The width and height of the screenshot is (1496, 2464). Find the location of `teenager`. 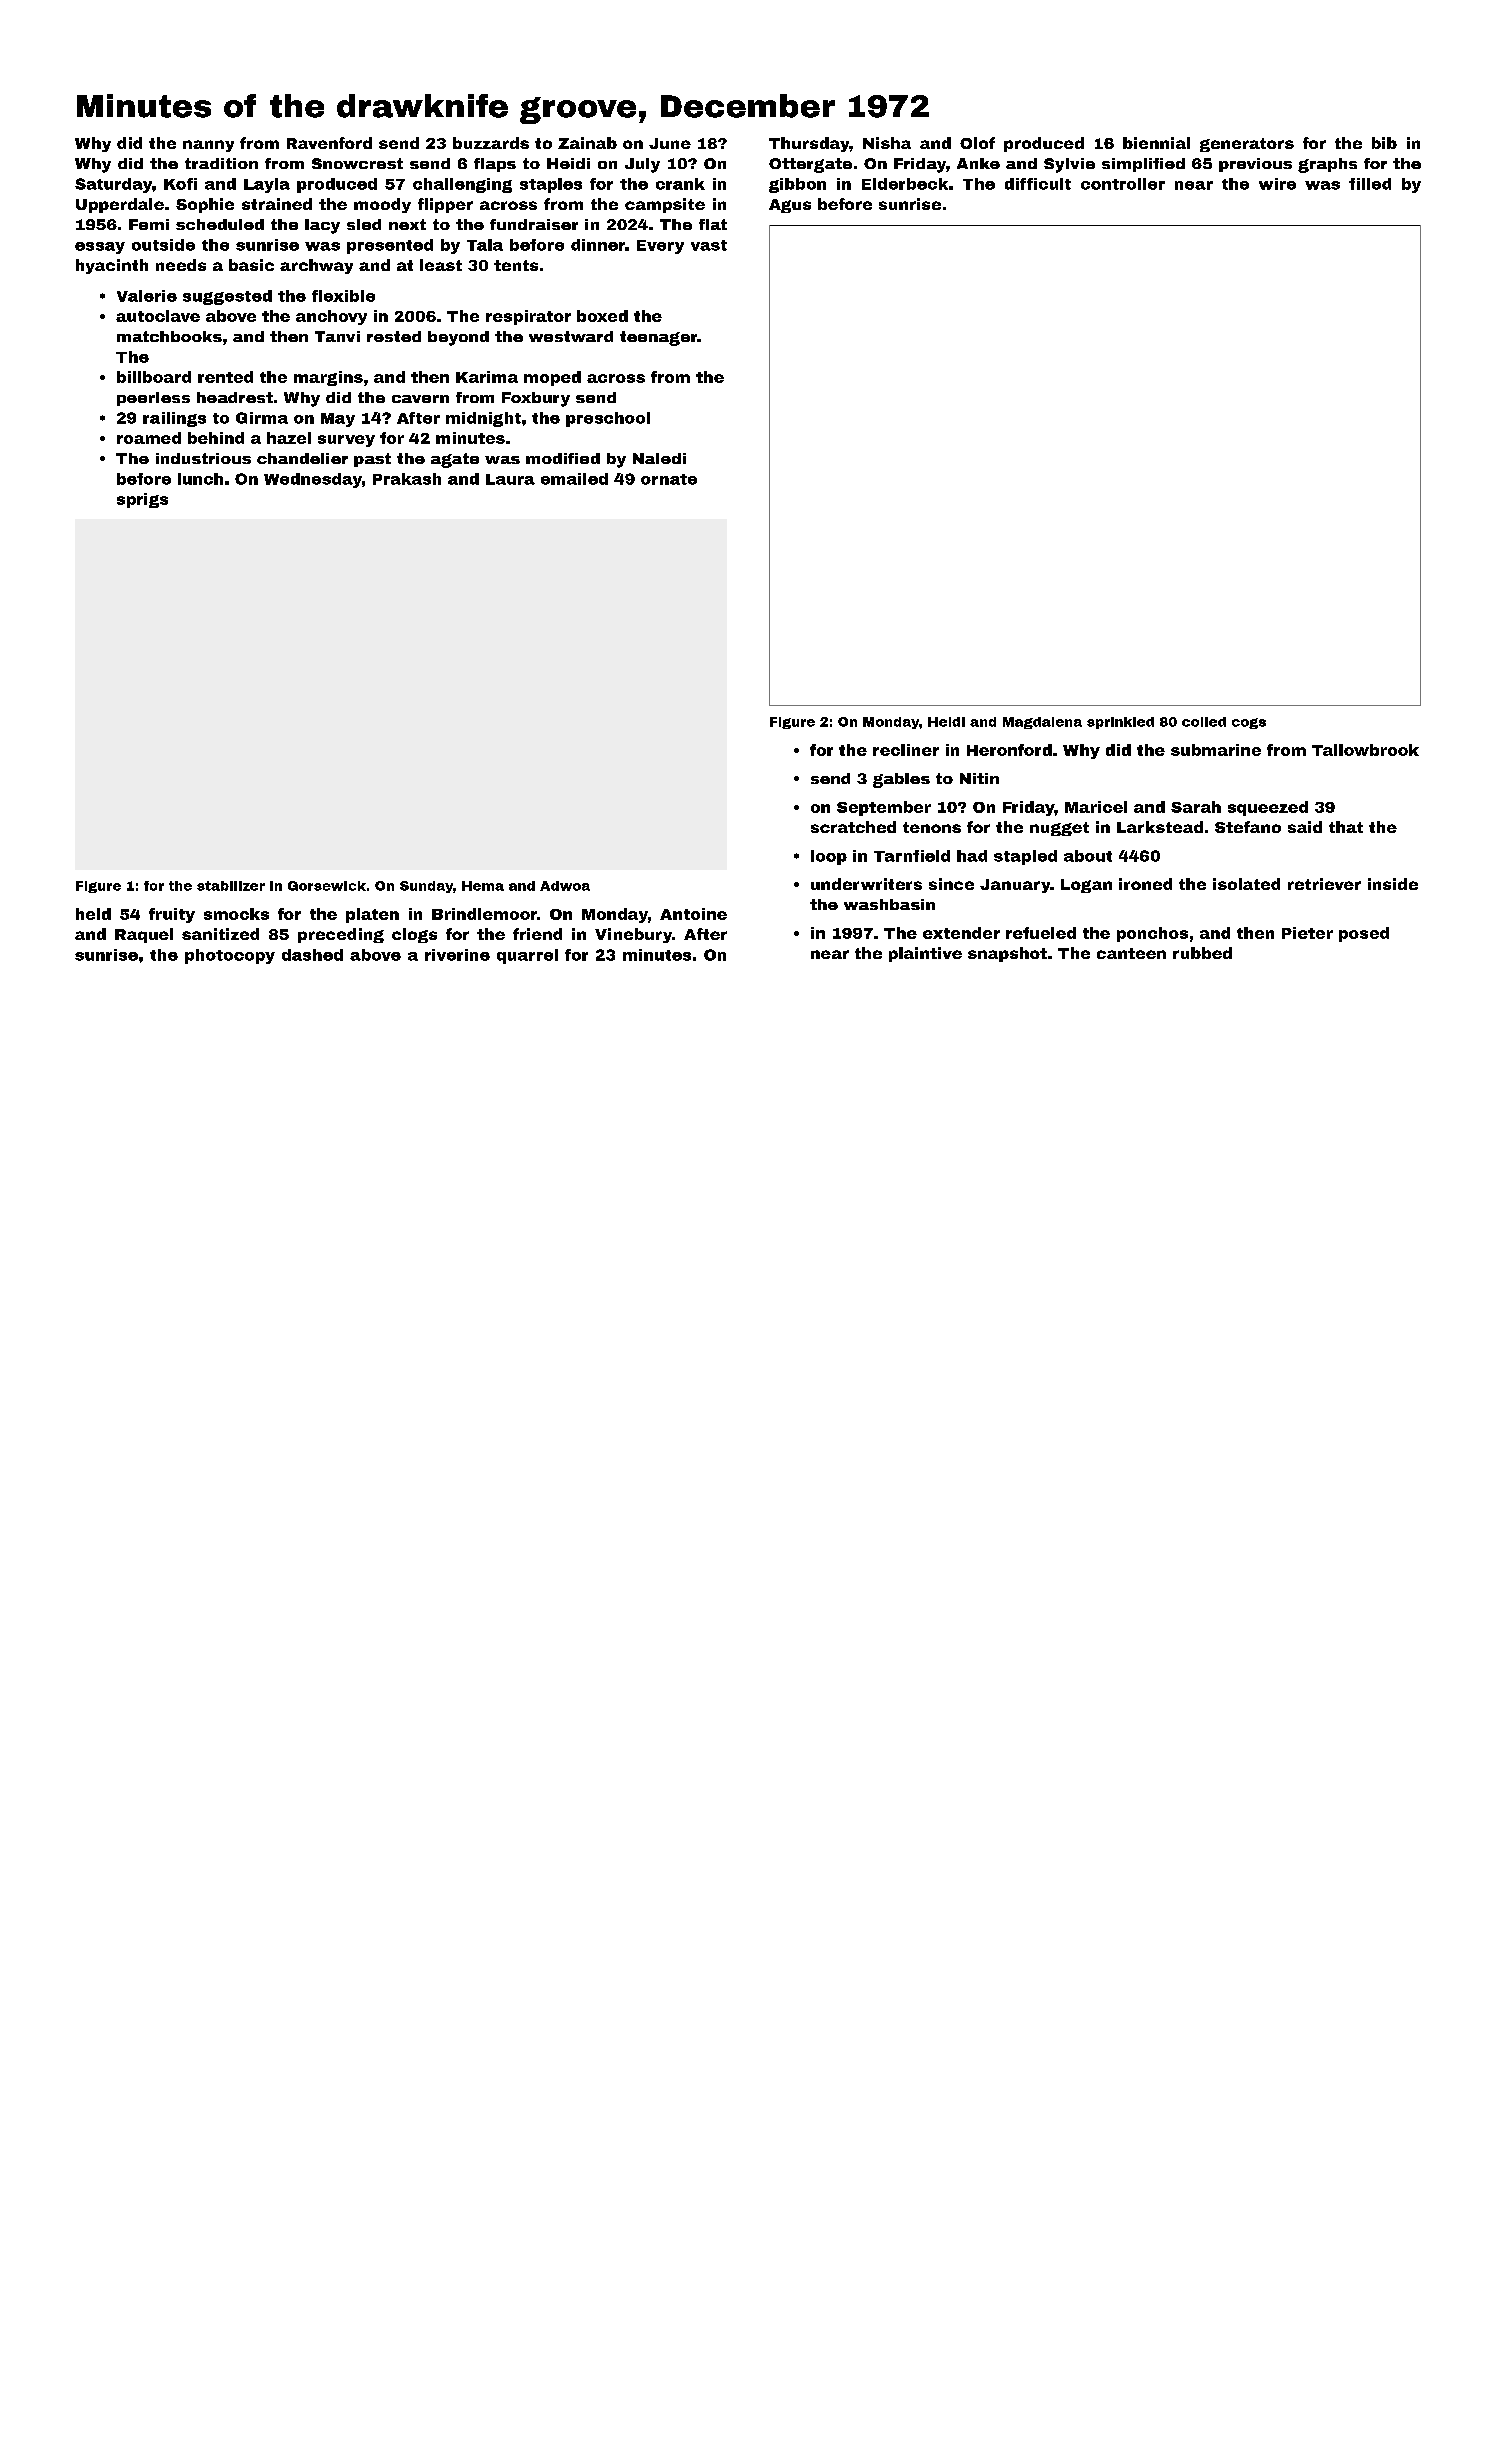

teenager is located at coordinates (658, 338).
